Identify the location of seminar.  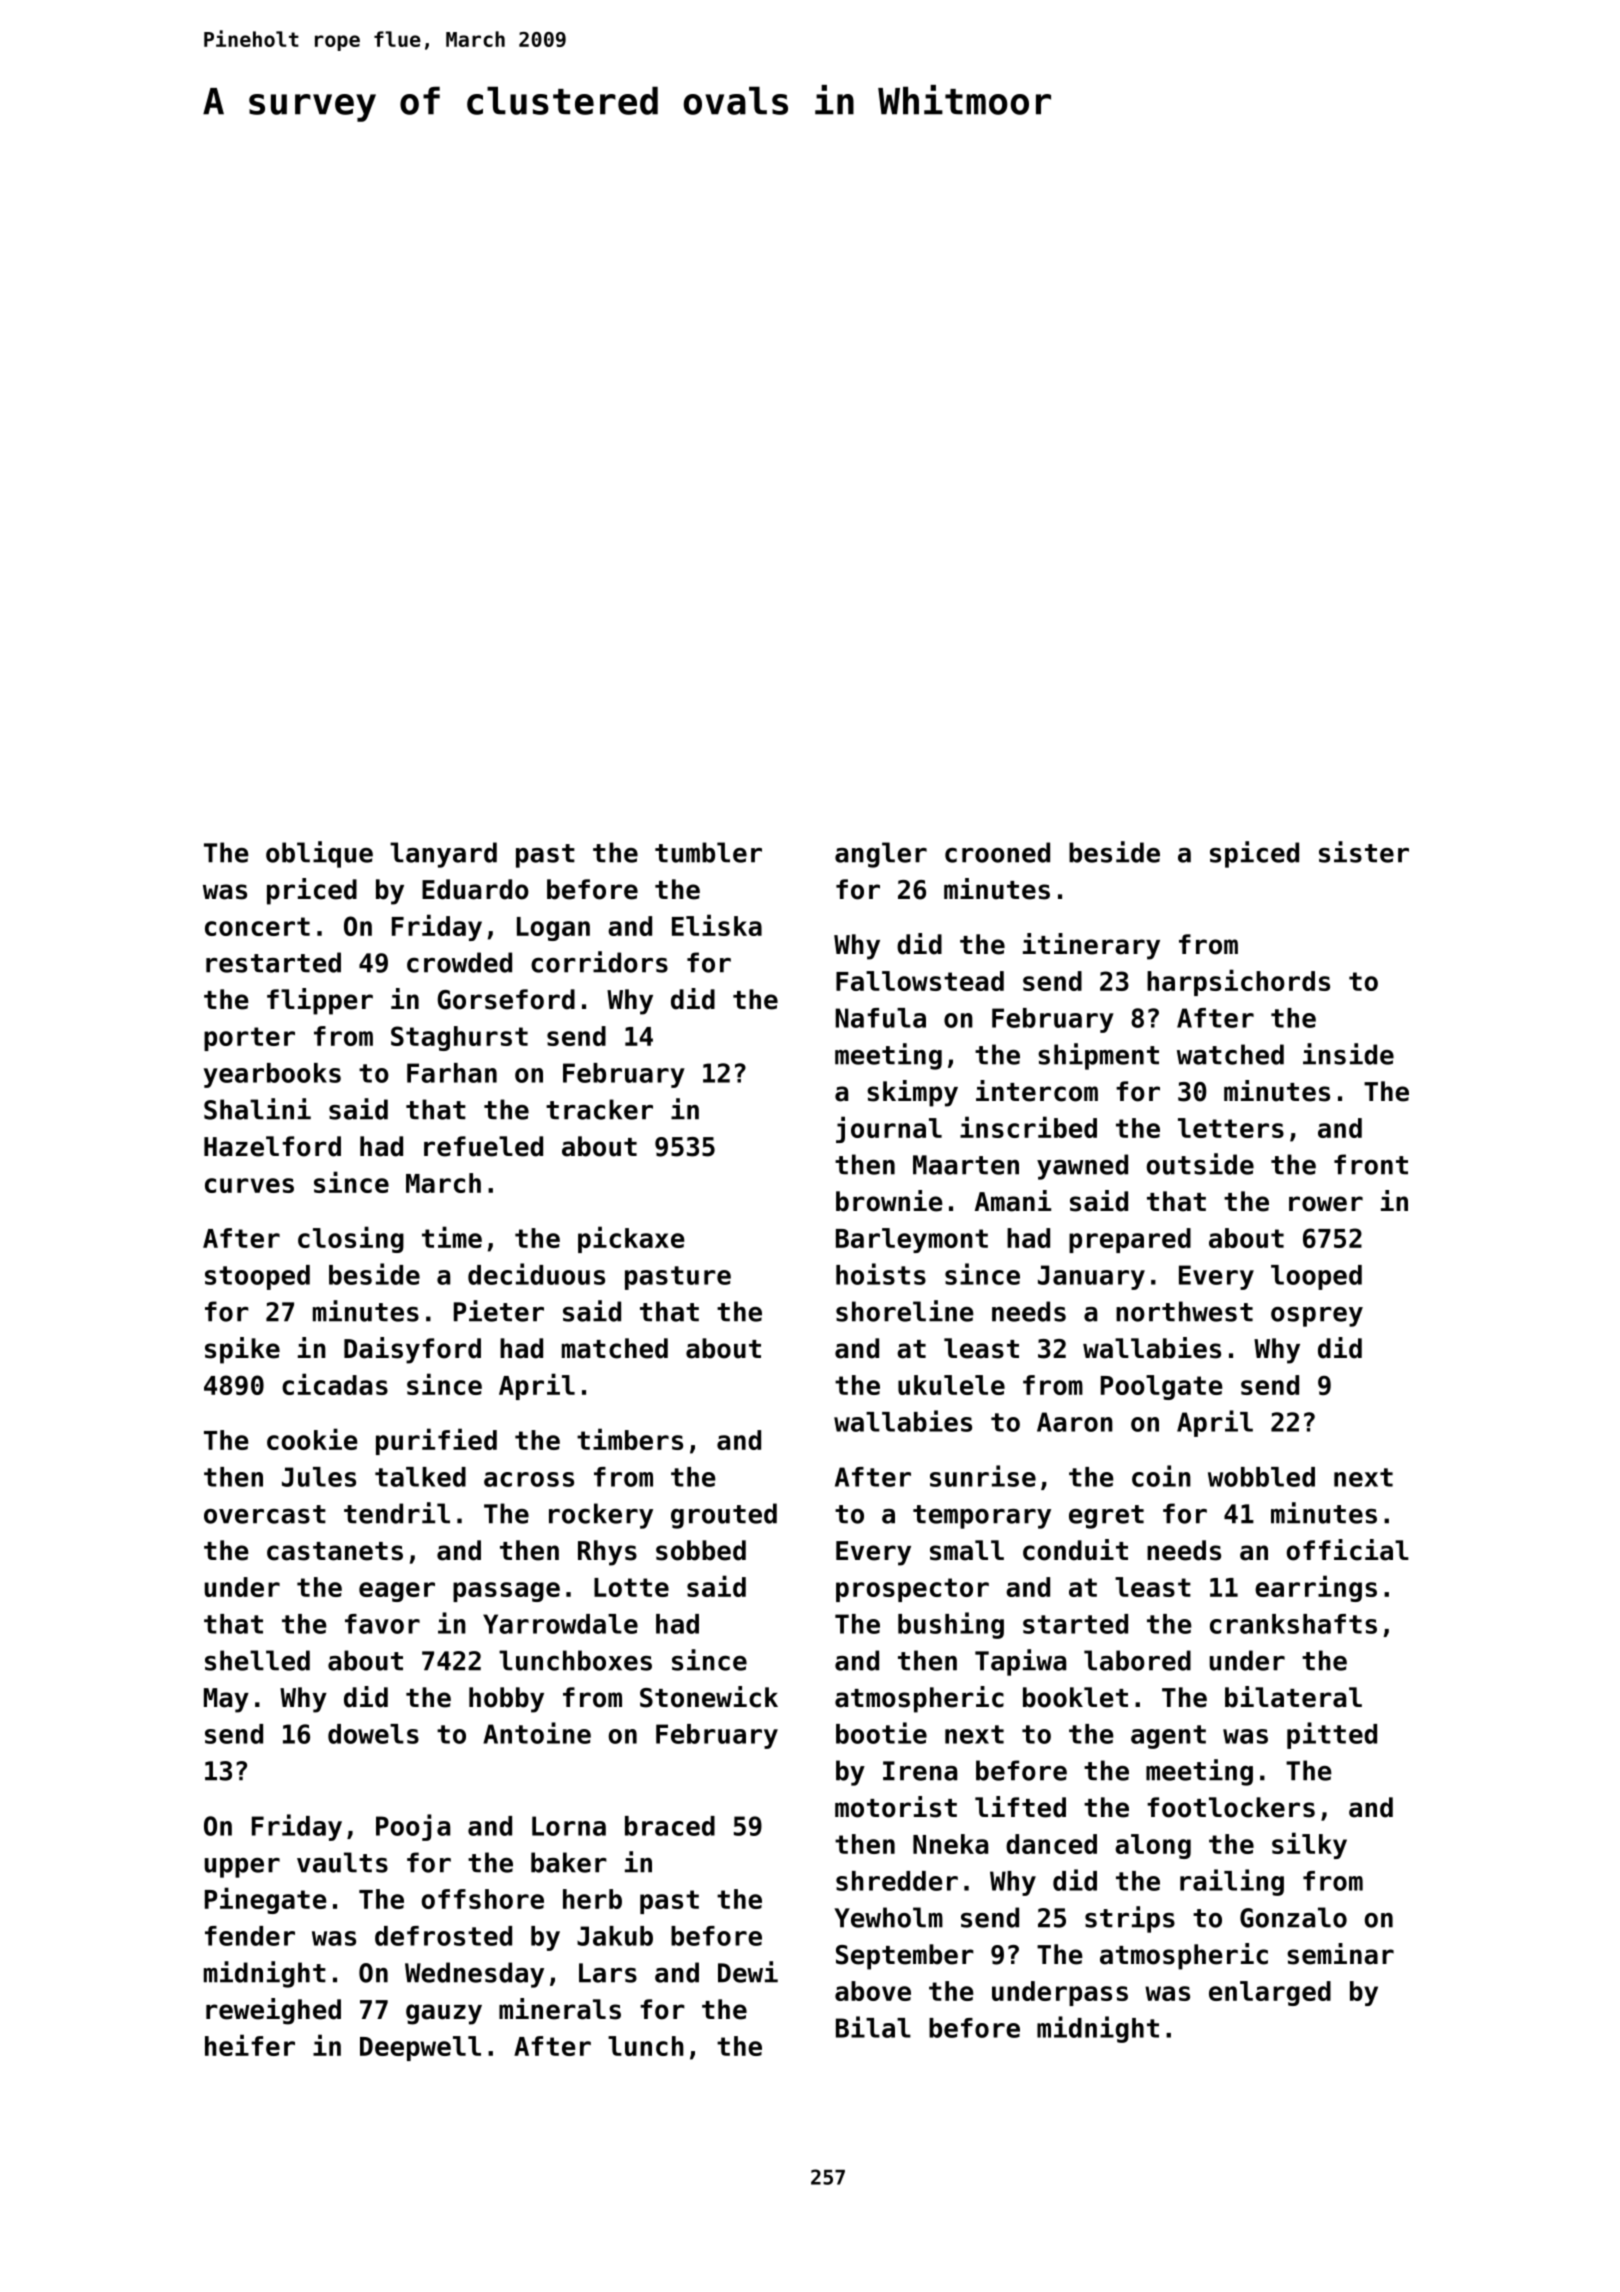
(1340, 1954).
